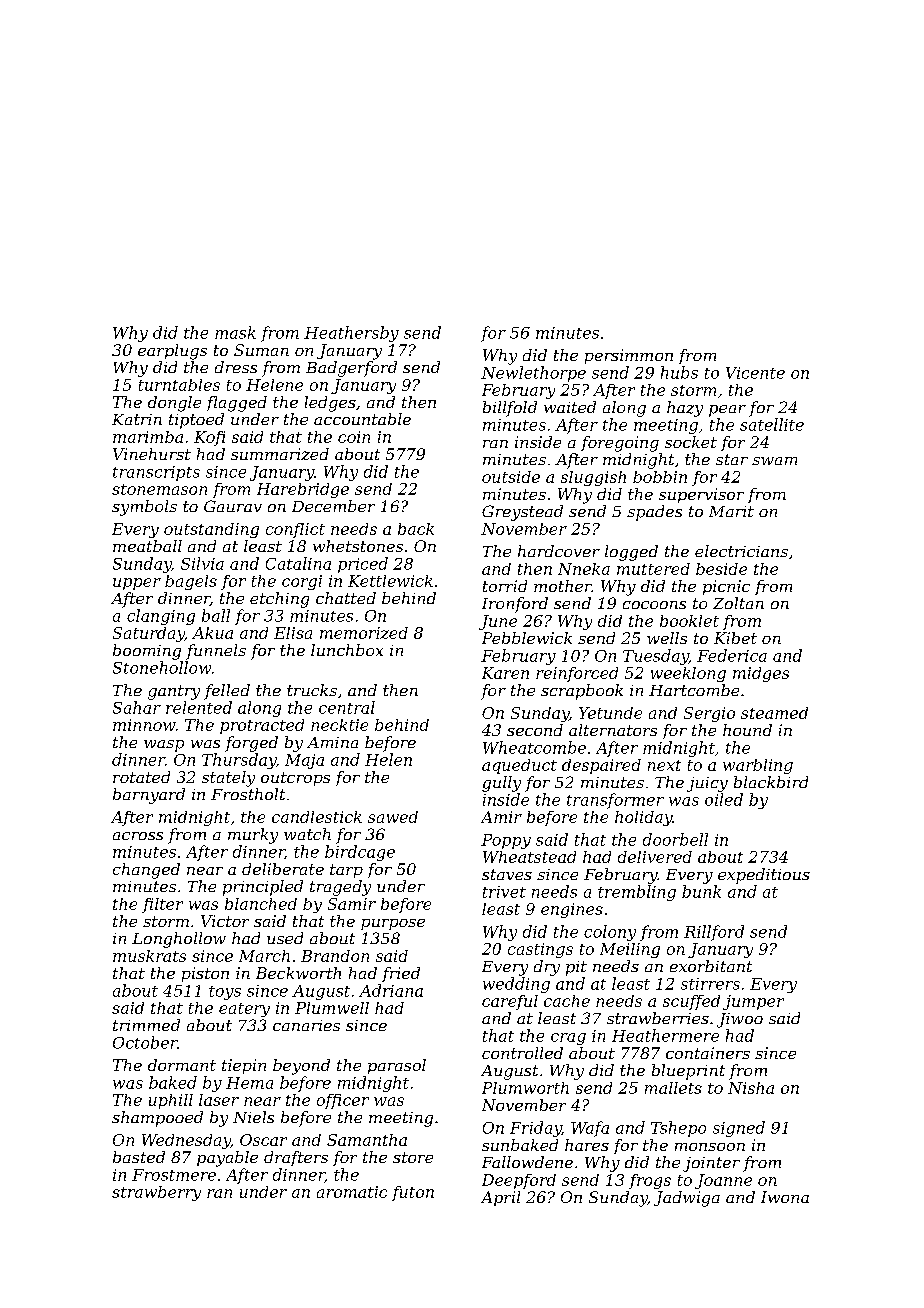 The height and width of the screenshot is (1308, 924). What do you see at coordinates (149, 956) in the screenshot?
I see `muskrats` at bounding box center [149, 956].
